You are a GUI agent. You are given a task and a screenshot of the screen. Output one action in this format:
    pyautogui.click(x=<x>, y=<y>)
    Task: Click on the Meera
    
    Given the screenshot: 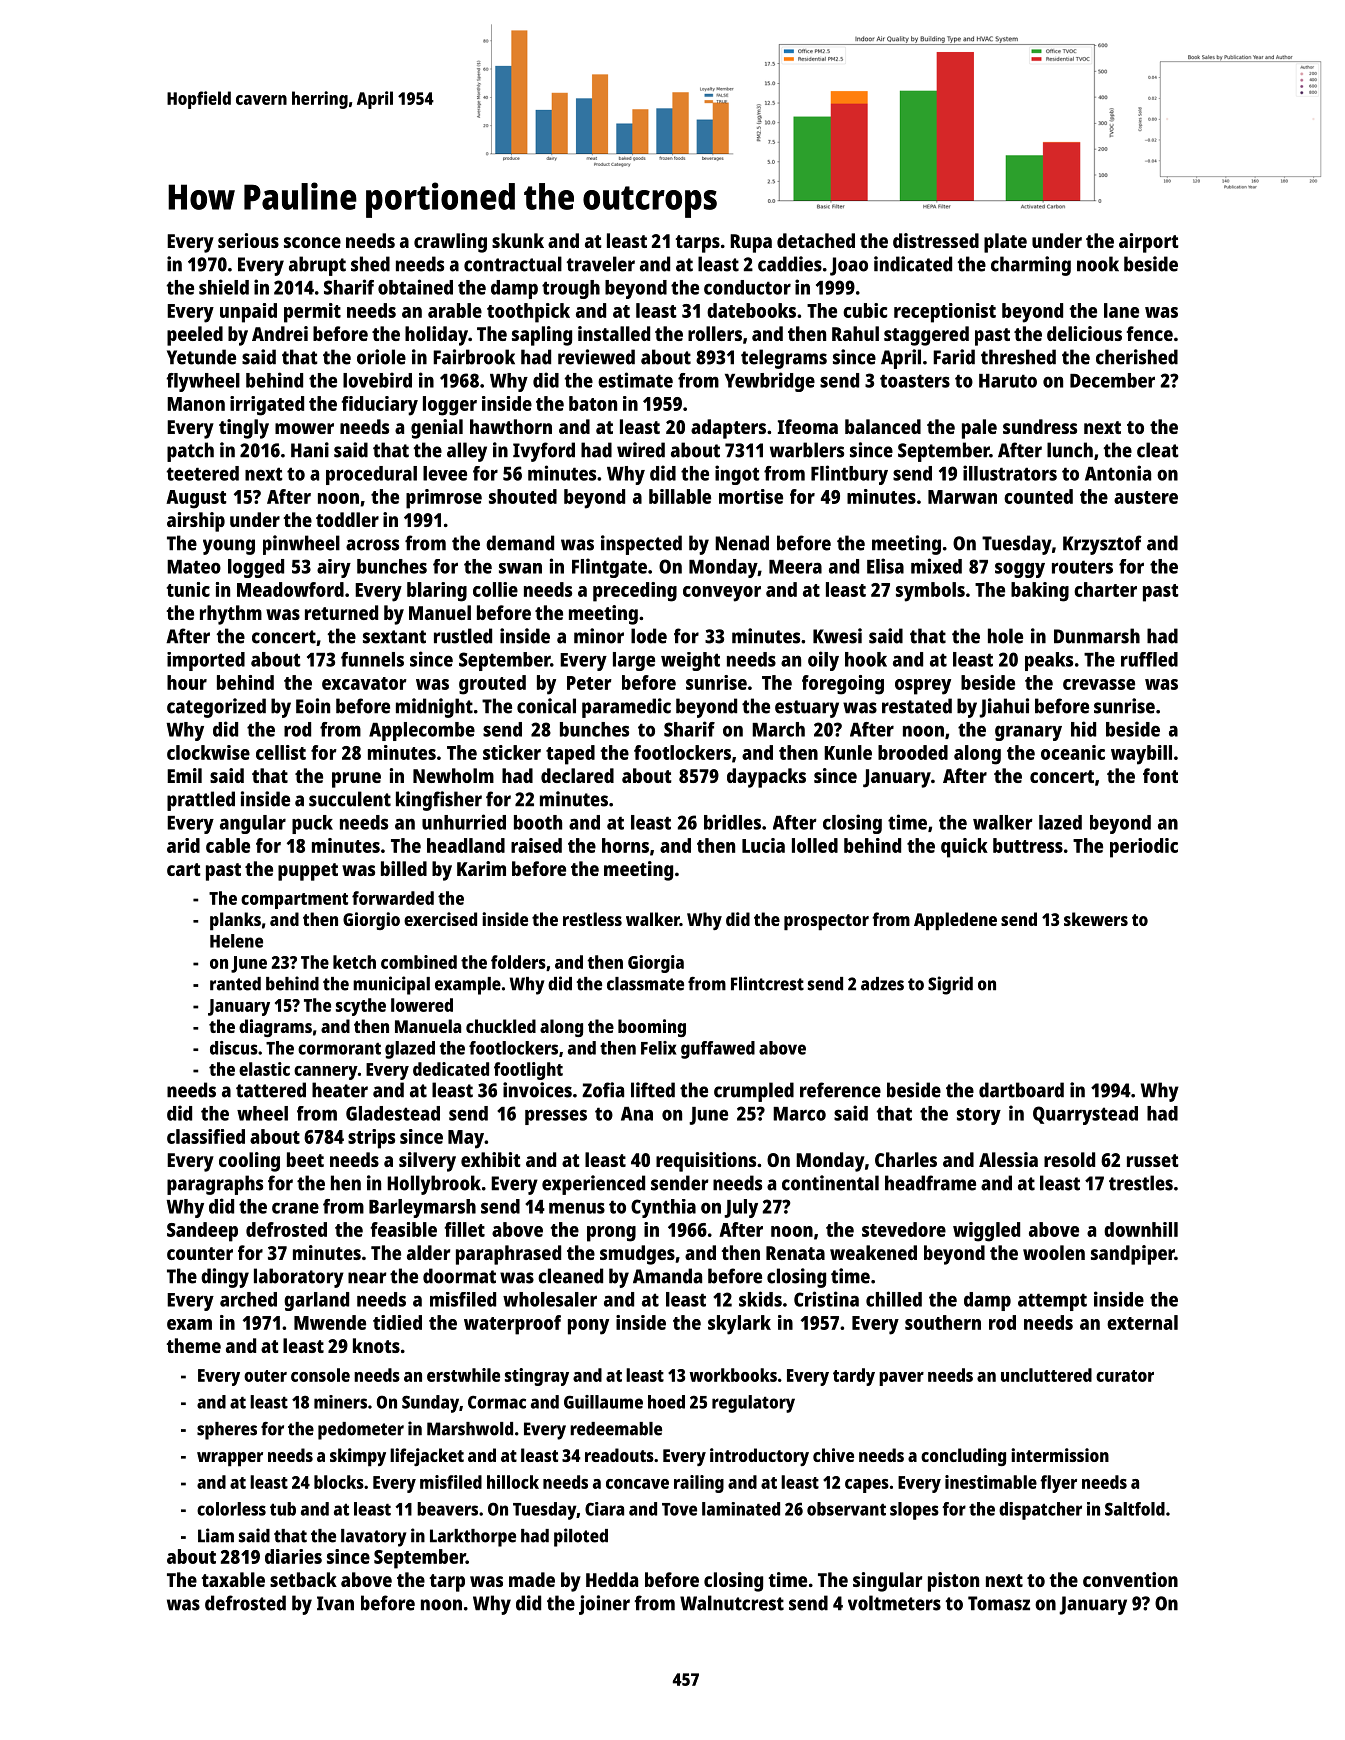 What is the action you would take?
    pyautogui.click(x=795, y=567)
